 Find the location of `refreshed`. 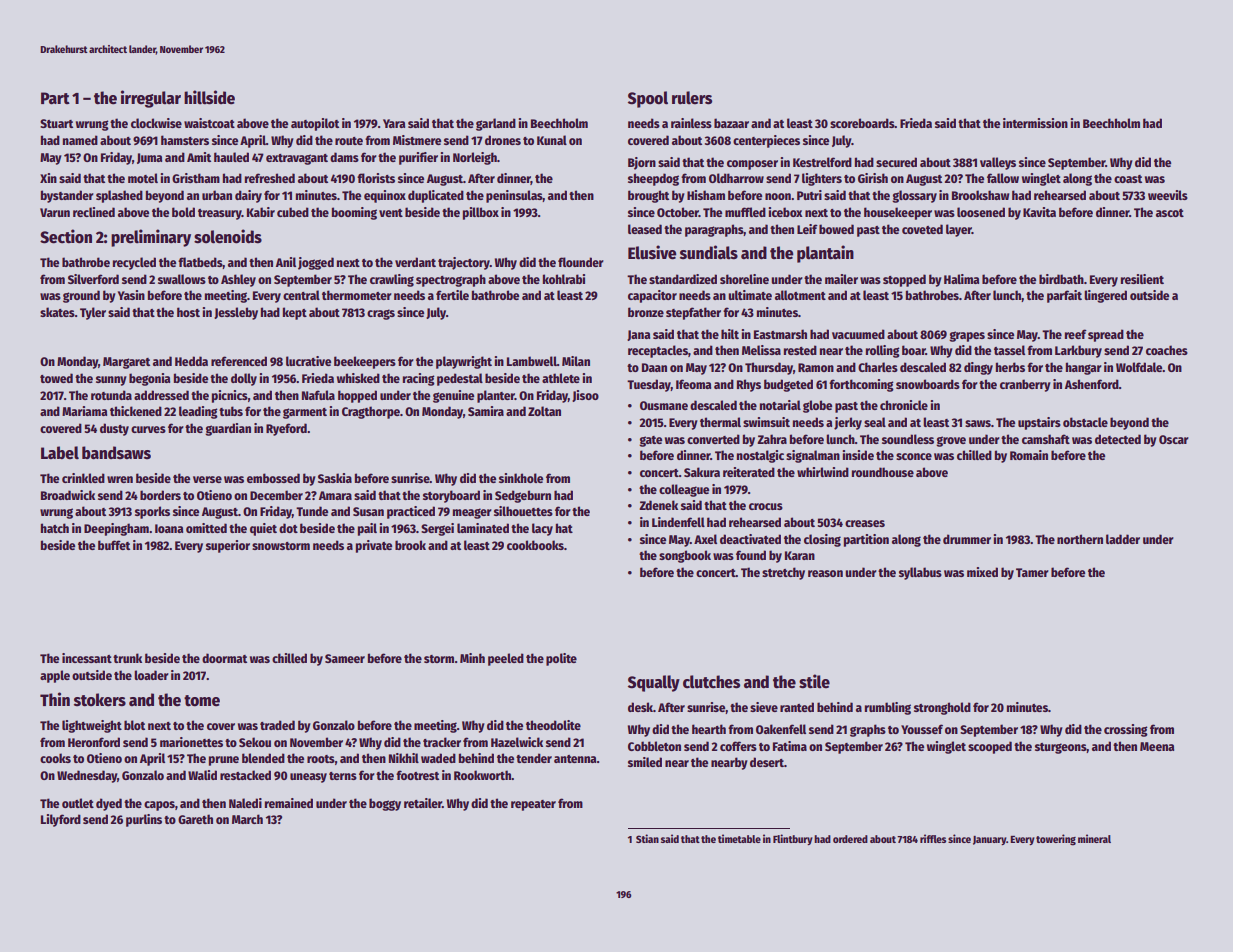

refreshed is located at coordinates (270, 178).
